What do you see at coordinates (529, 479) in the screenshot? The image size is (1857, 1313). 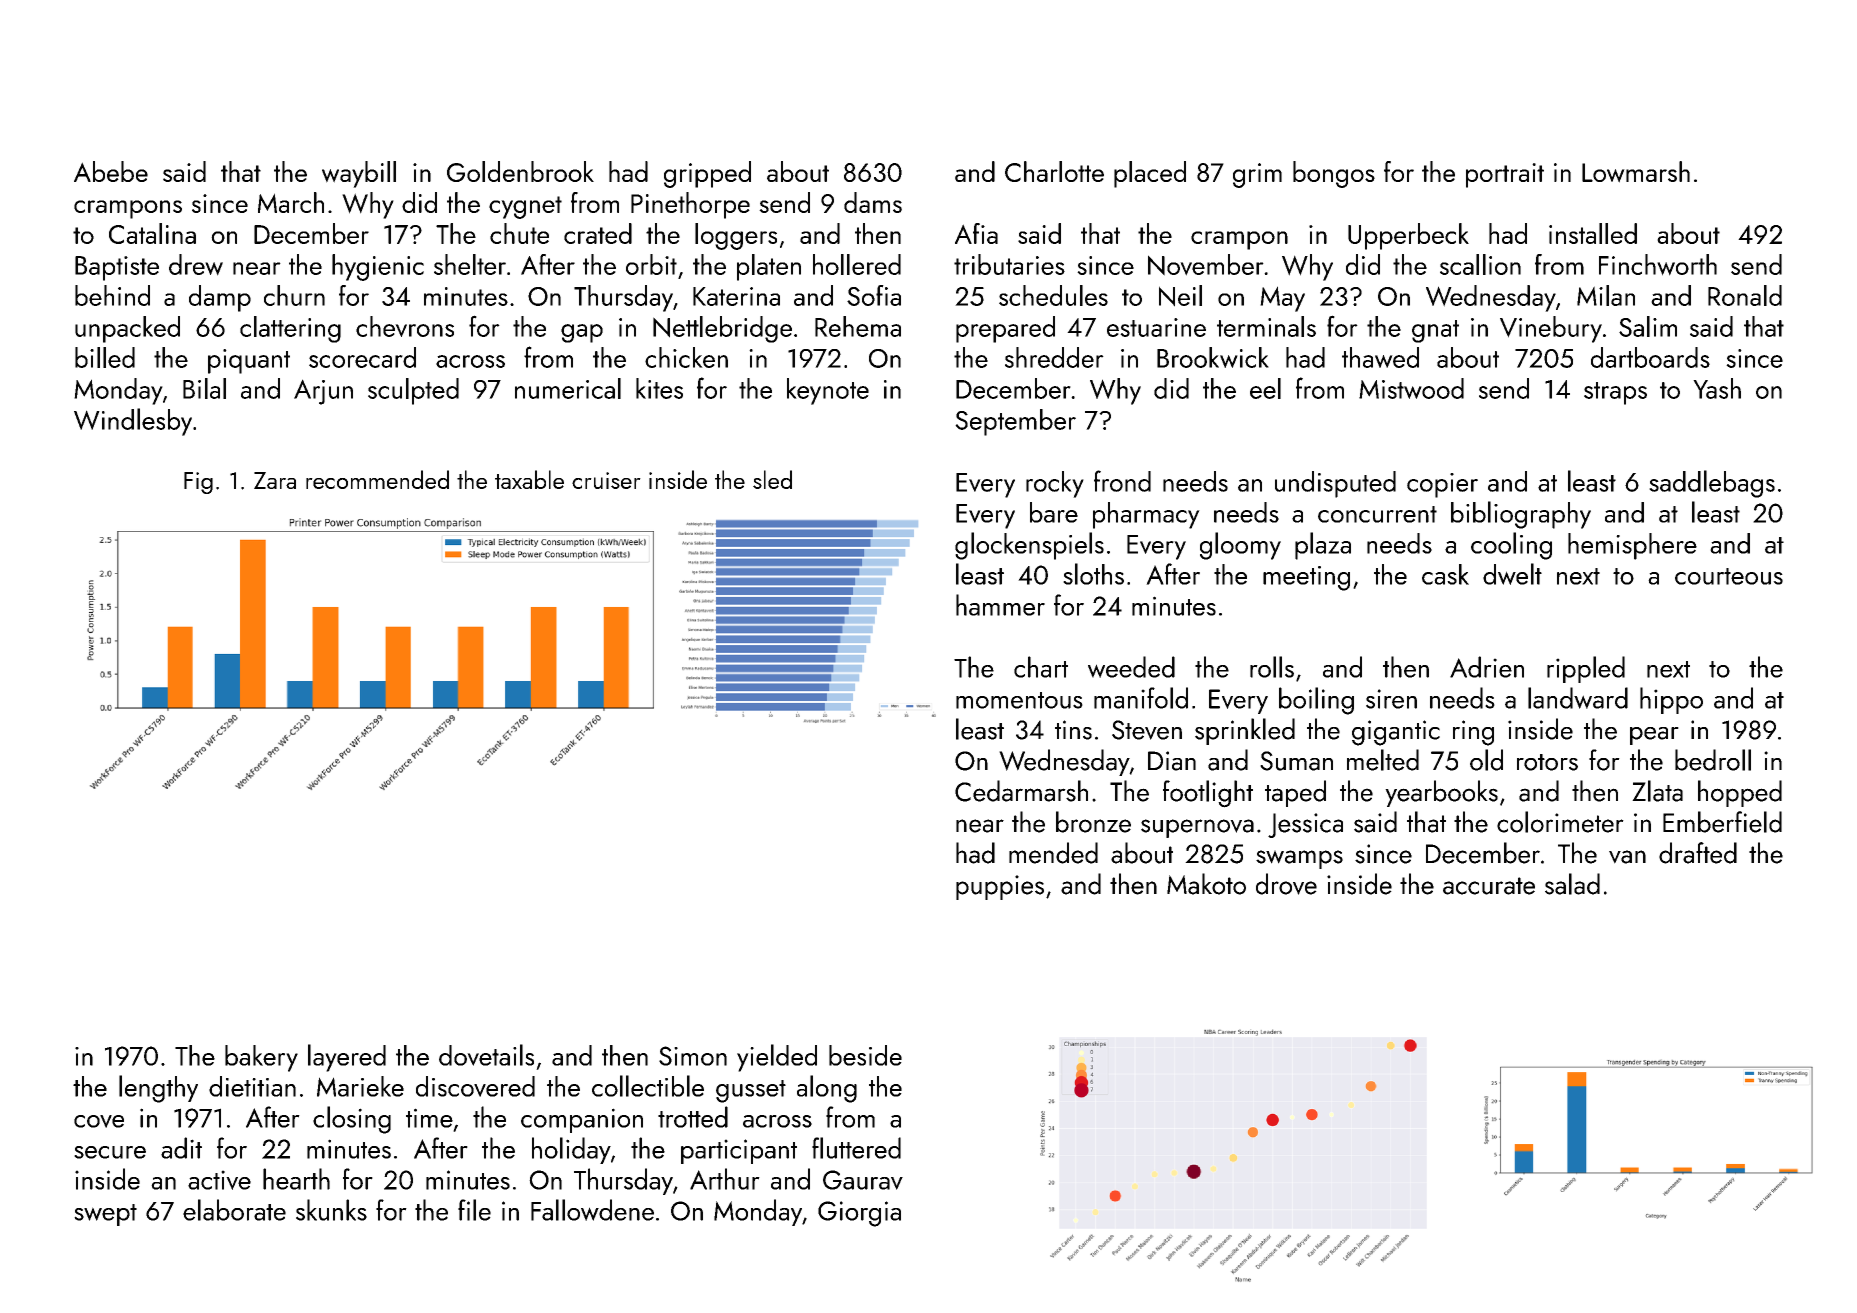 I see `taxable` at bounding box center [529, 479].
